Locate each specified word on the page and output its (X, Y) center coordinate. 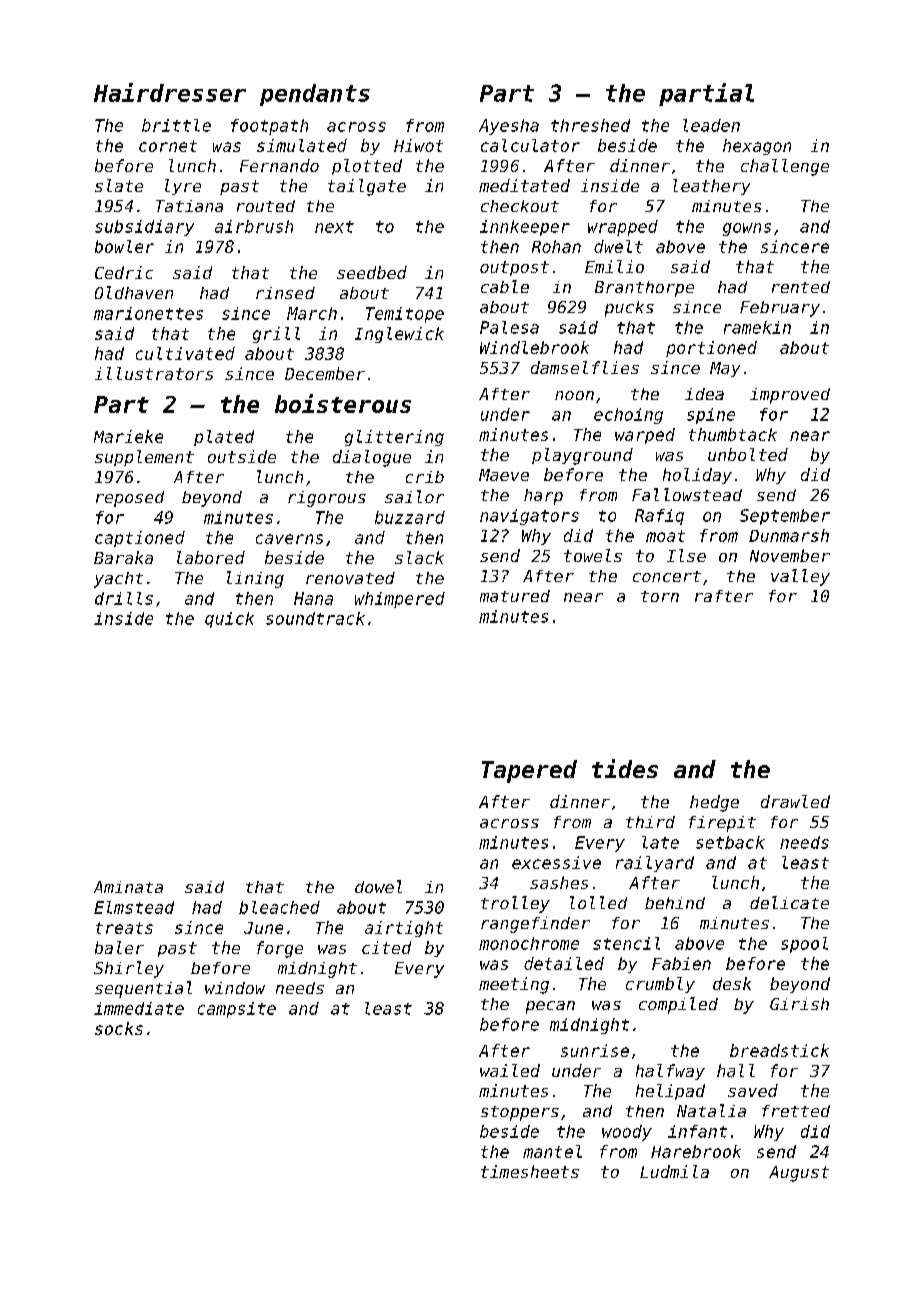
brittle (176, 125)
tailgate (367, 187)
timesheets (530, 1171)
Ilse (686, 555)
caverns (289, 539)
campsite (237, 1010)
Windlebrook (534, 347)
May (725, 369)
